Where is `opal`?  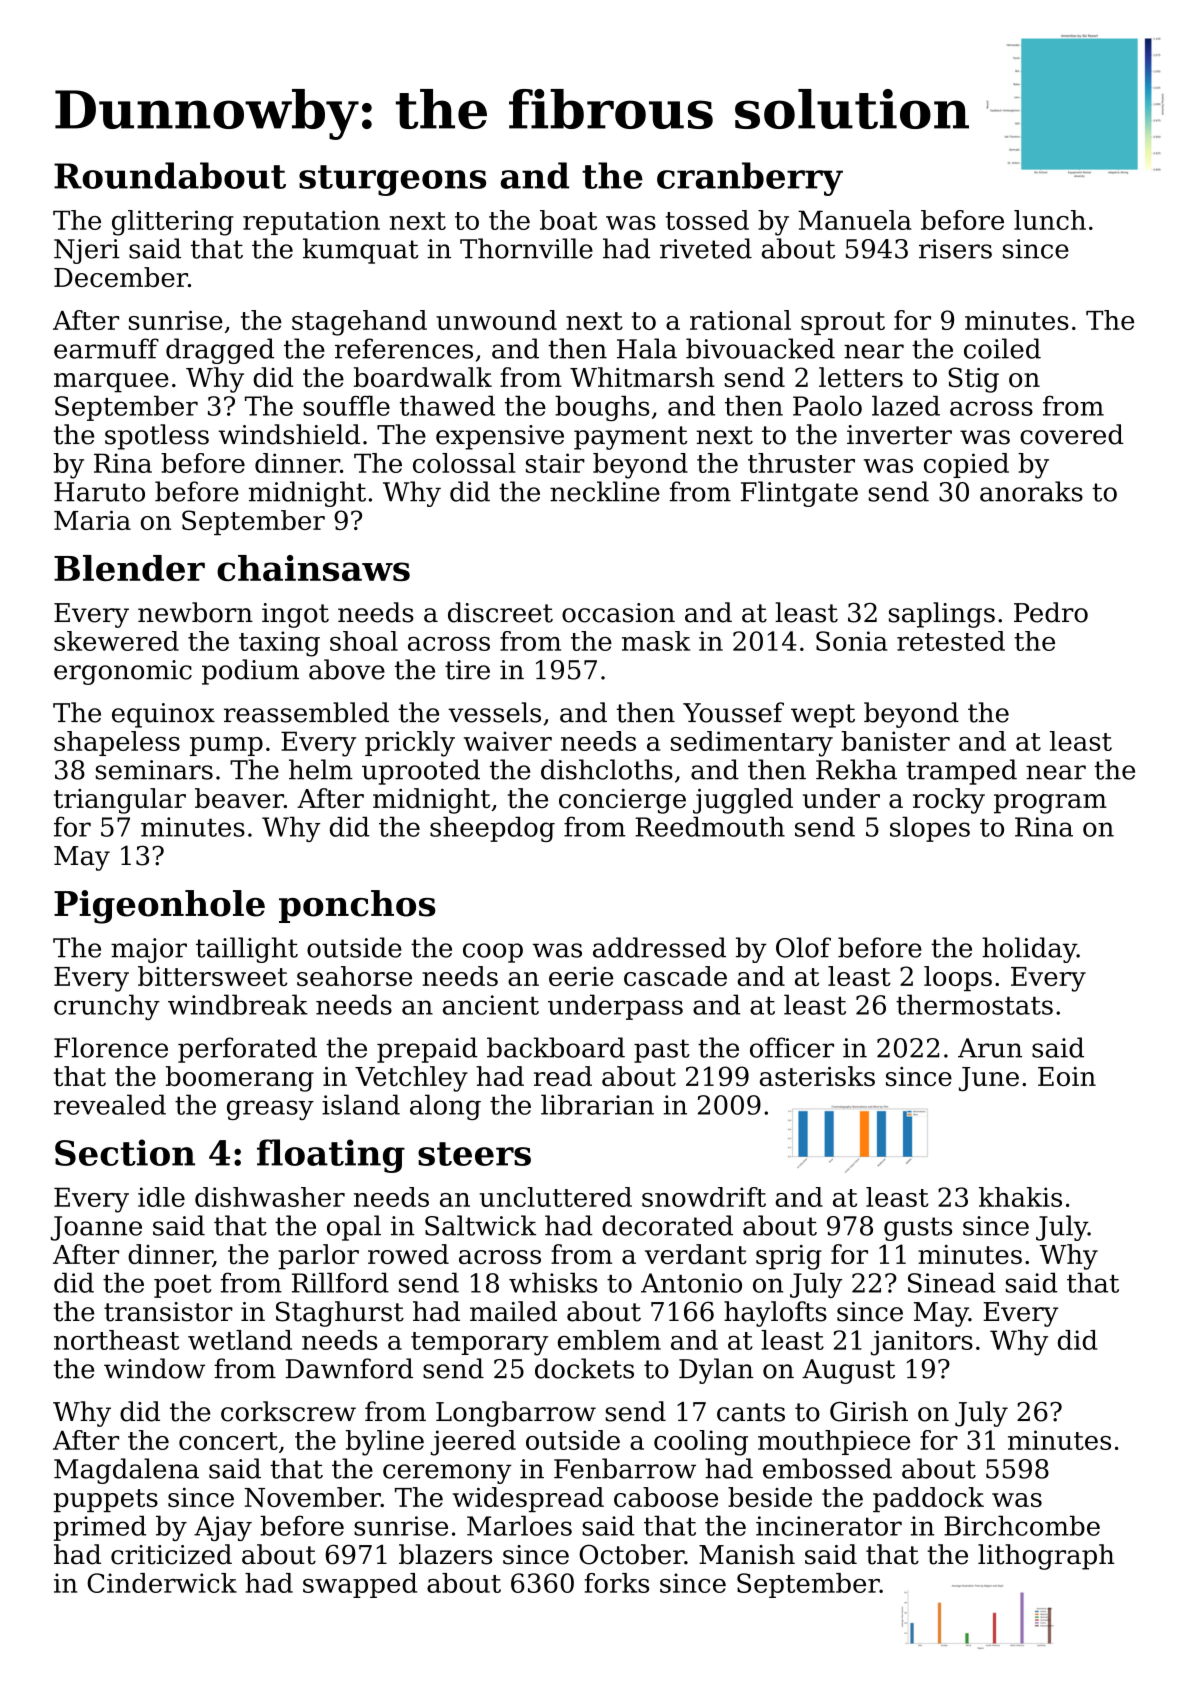 opal is located at coordinates (354, 1228).
